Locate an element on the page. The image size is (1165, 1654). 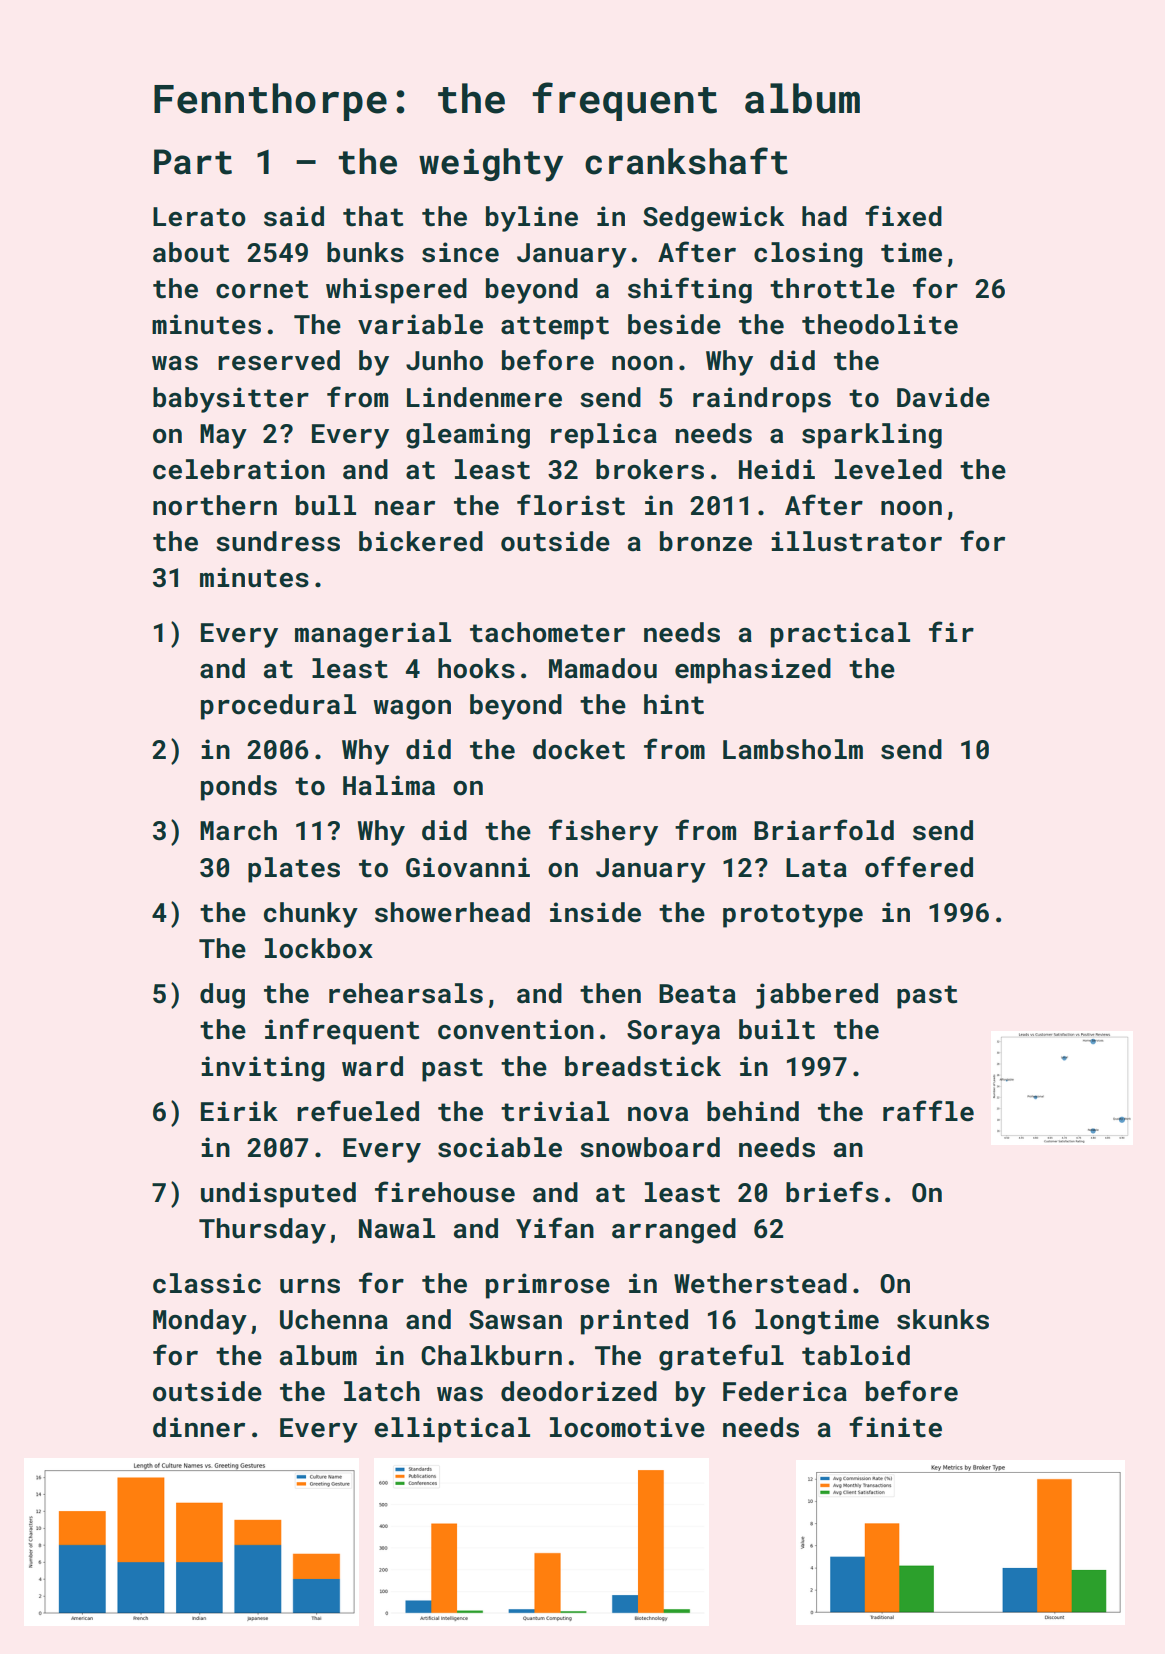
theodolite is located at coordinates (880, 324).
